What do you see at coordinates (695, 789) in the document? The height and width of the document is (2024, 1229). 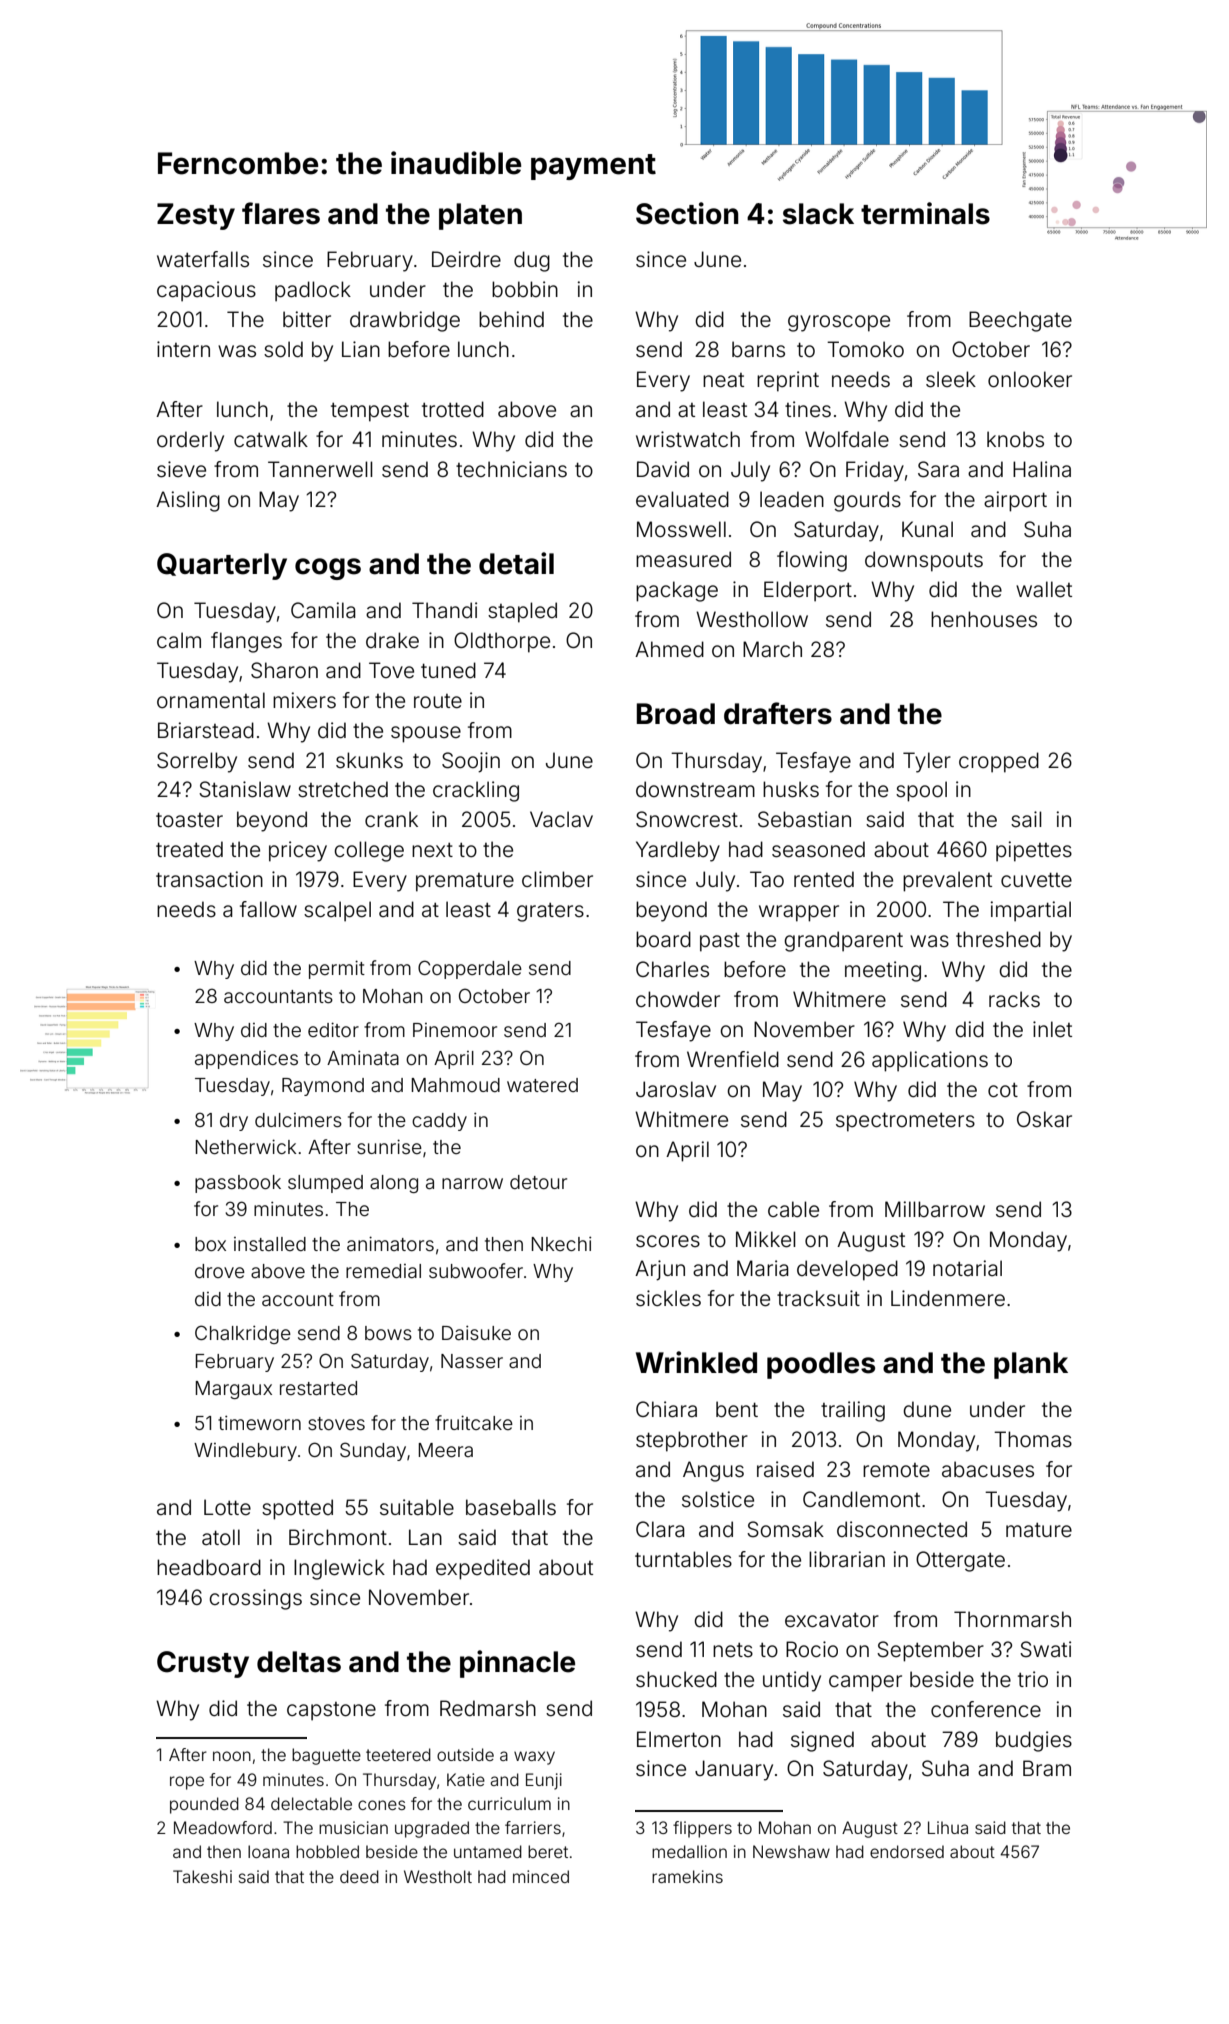 I see `downstream` at bounding box center [695, 789].
